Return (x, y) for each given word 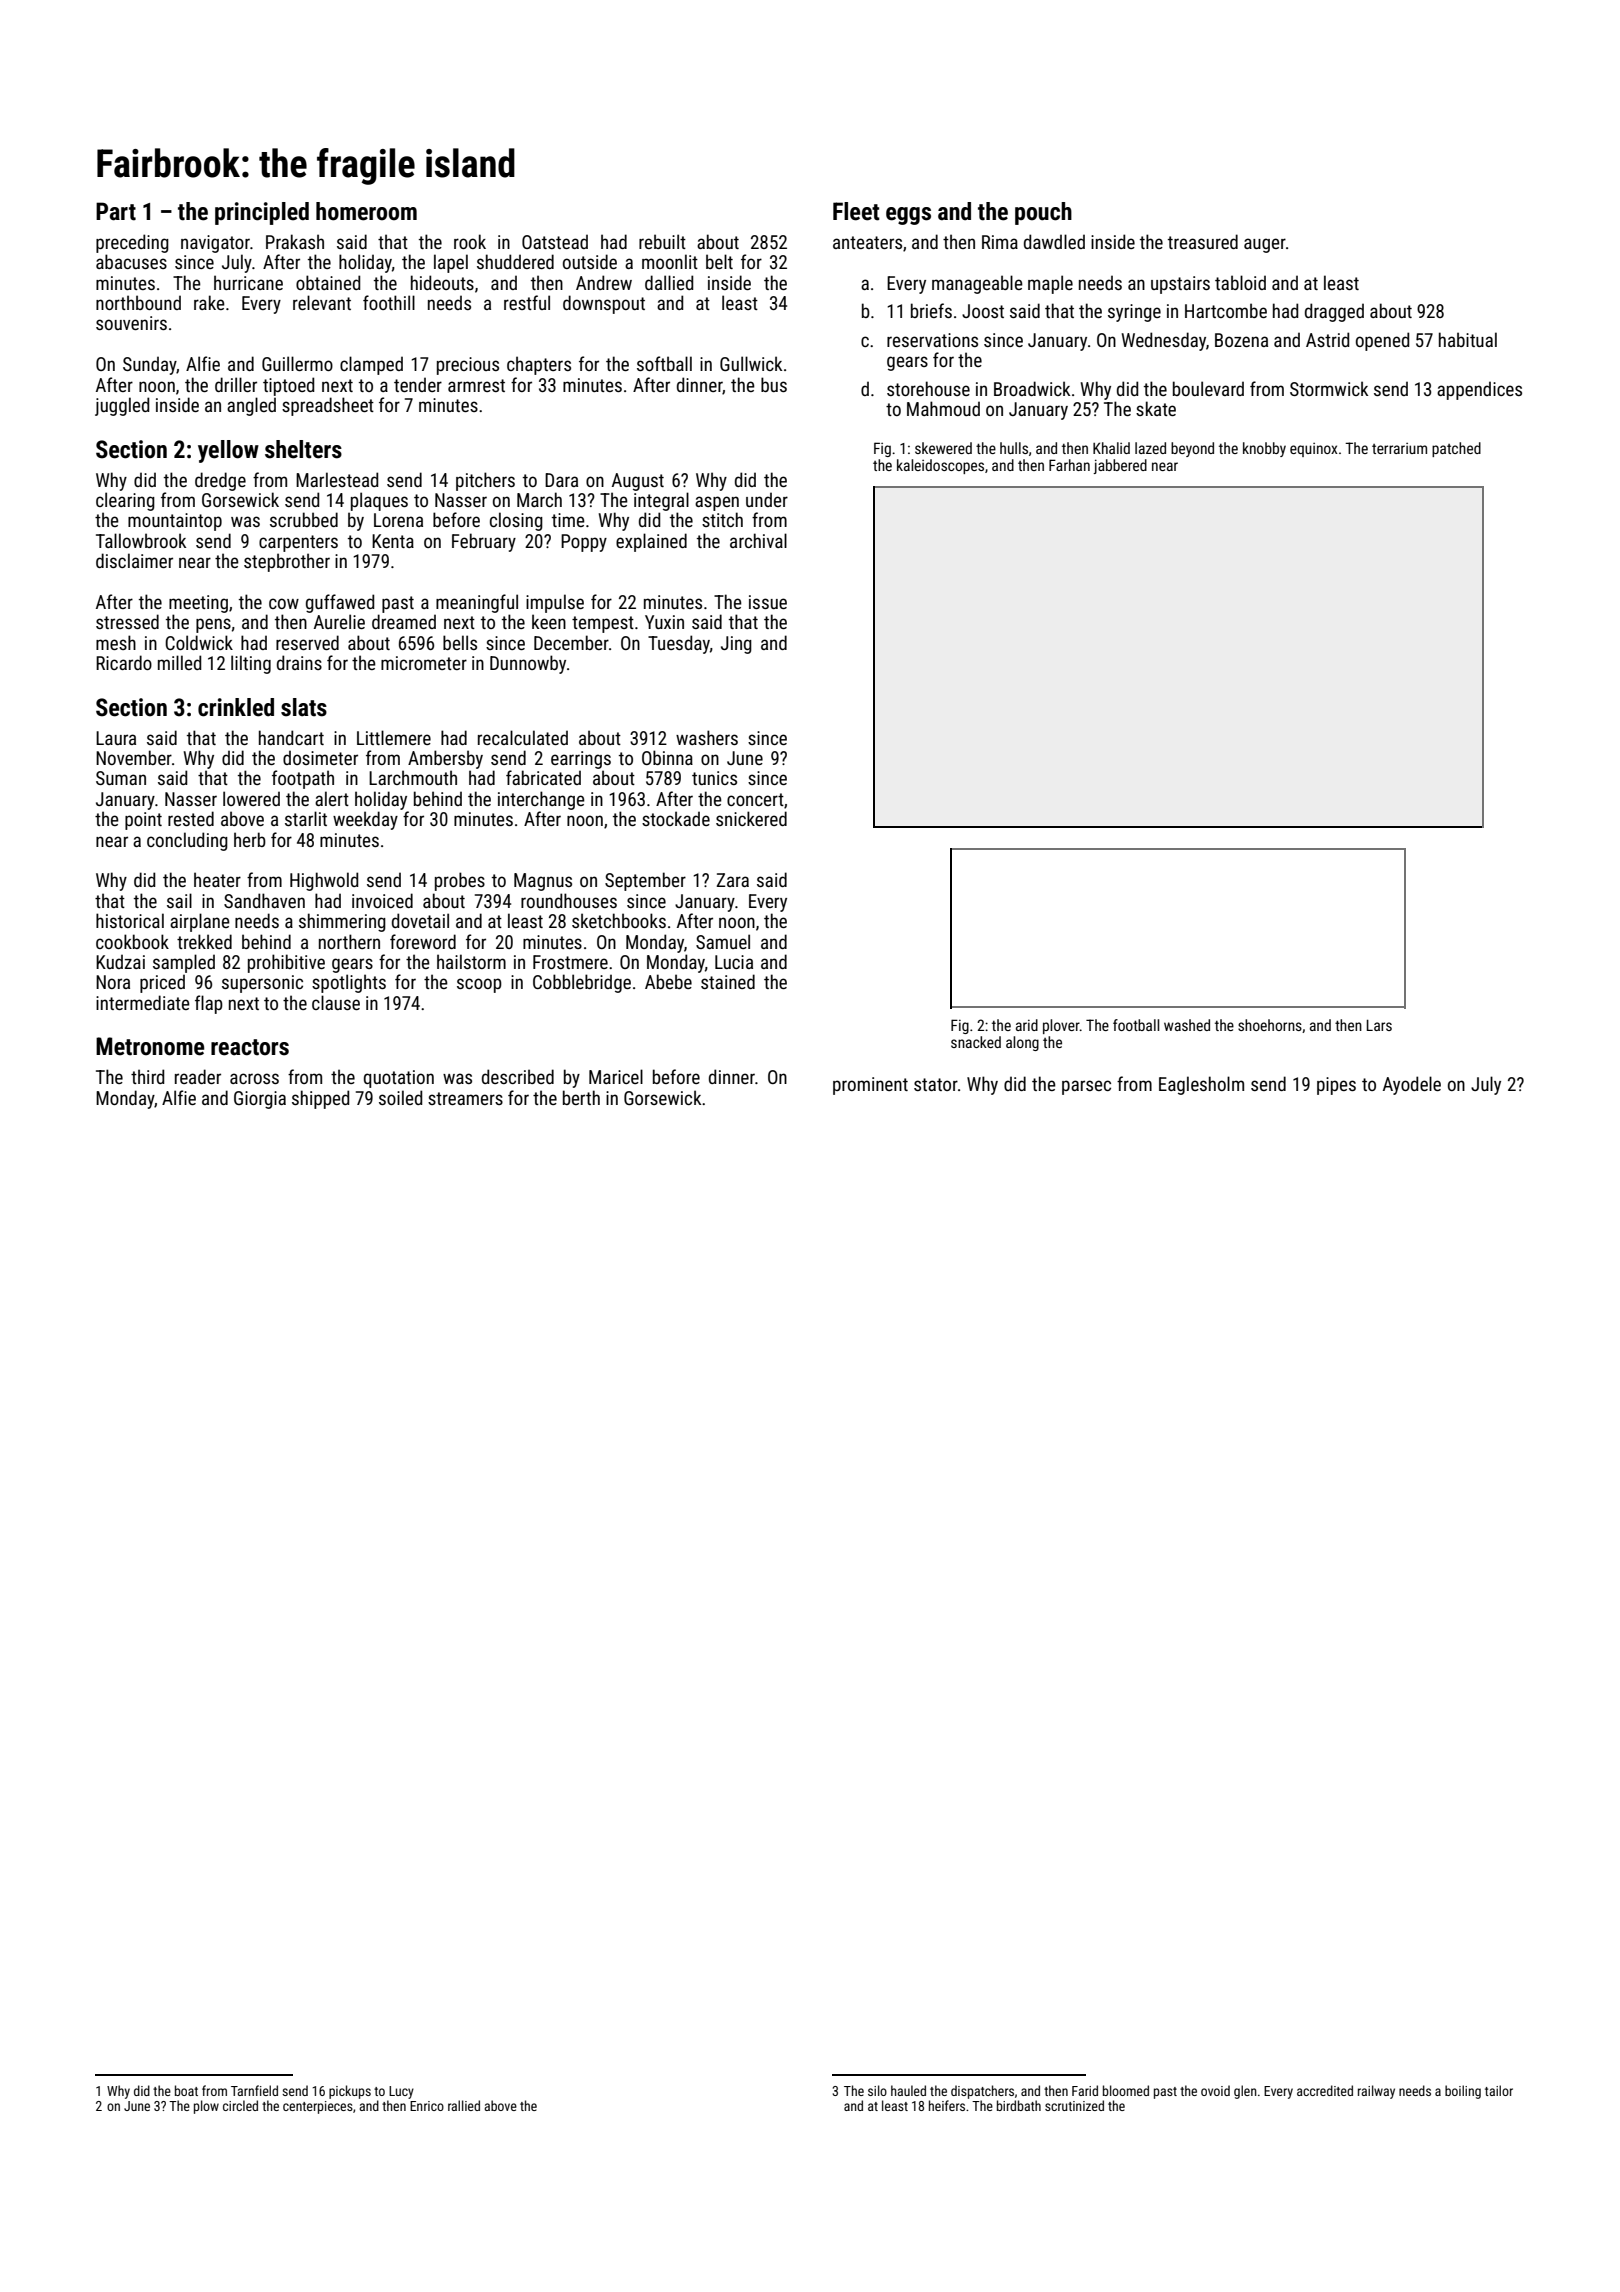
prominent (870, 1086)
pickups (350, 2092)
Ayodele (1412, 1085)
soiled (400, 1097)
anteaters (867, 242)
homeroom (366, 211)
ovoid (1215, 2090)
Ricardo (124, 662)
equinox (1314, 450)
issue (768, 602)
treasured (1203, 241)
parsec (1086, 1087)
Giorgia (260, 1100)
